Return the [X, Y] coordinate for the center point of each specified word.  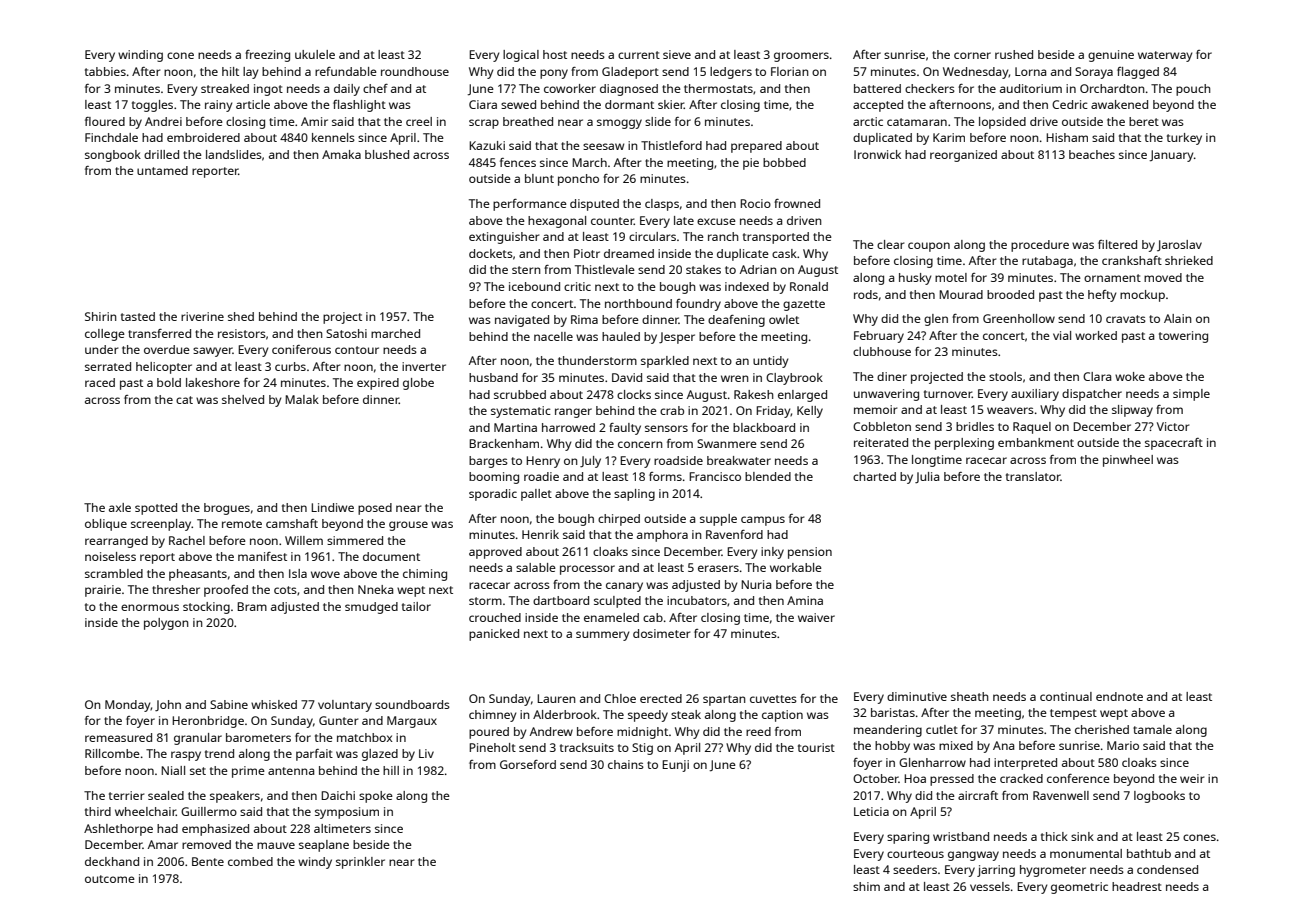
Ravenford [734, 534]
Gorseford [528, 764]
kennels [333, 137]
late [684, 220]
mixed [956, 745]
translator [1033, 476]
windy [315, 863]
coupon [929, 247]
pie [751, 164]
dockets [491, 253]
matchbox [365, 737]
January [1171, 156]
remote [242, 524]
